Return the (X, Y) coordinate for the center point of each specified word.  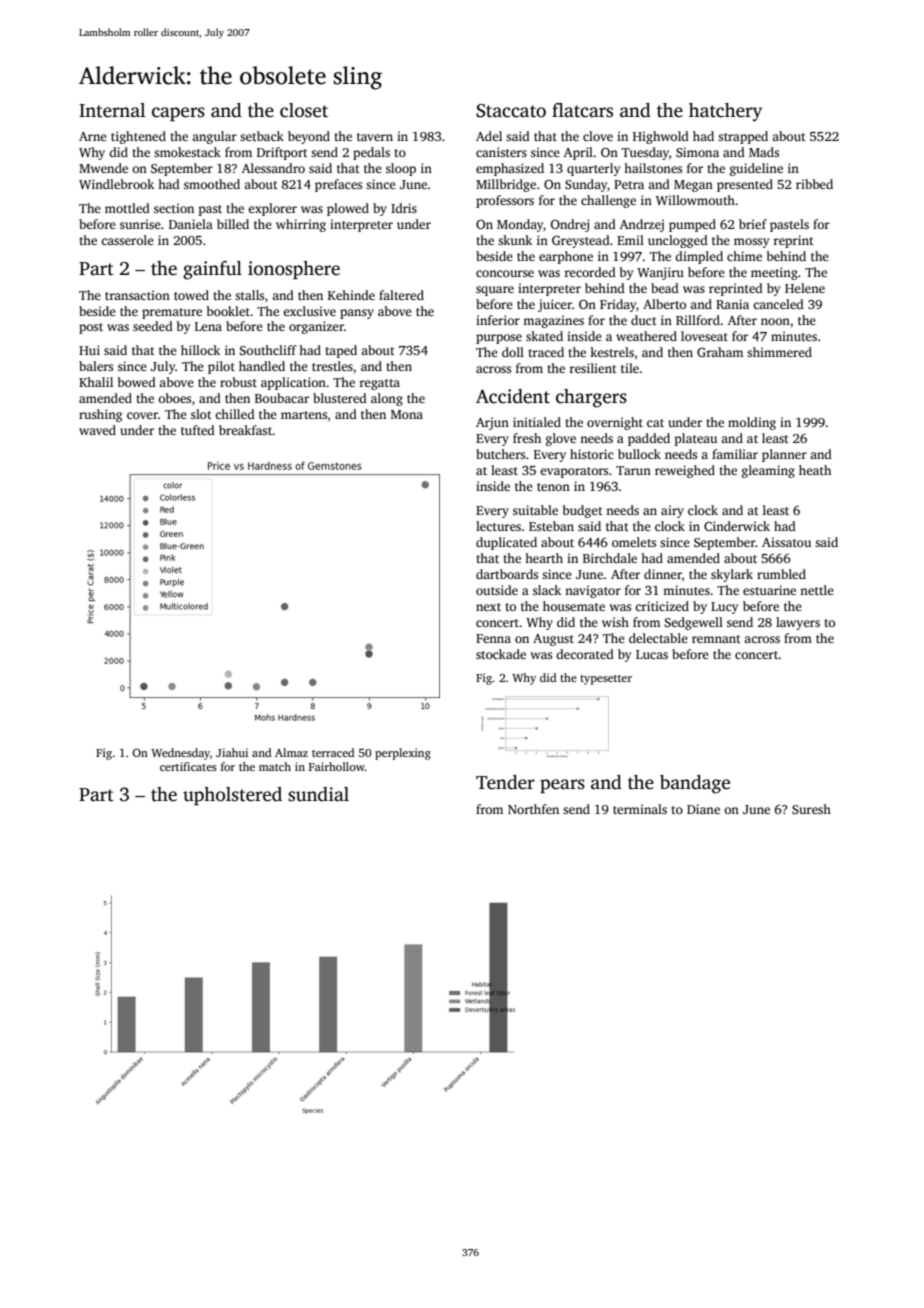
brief (753, 224)
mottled (127, 208)
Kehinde (351, 295)
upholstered (232, 796)
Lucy (724, 608)
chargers (591, 398)
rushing (100, 415)
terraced (333, 752)
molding (752, 423)
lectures (498, 526)
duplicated (506, 543)
